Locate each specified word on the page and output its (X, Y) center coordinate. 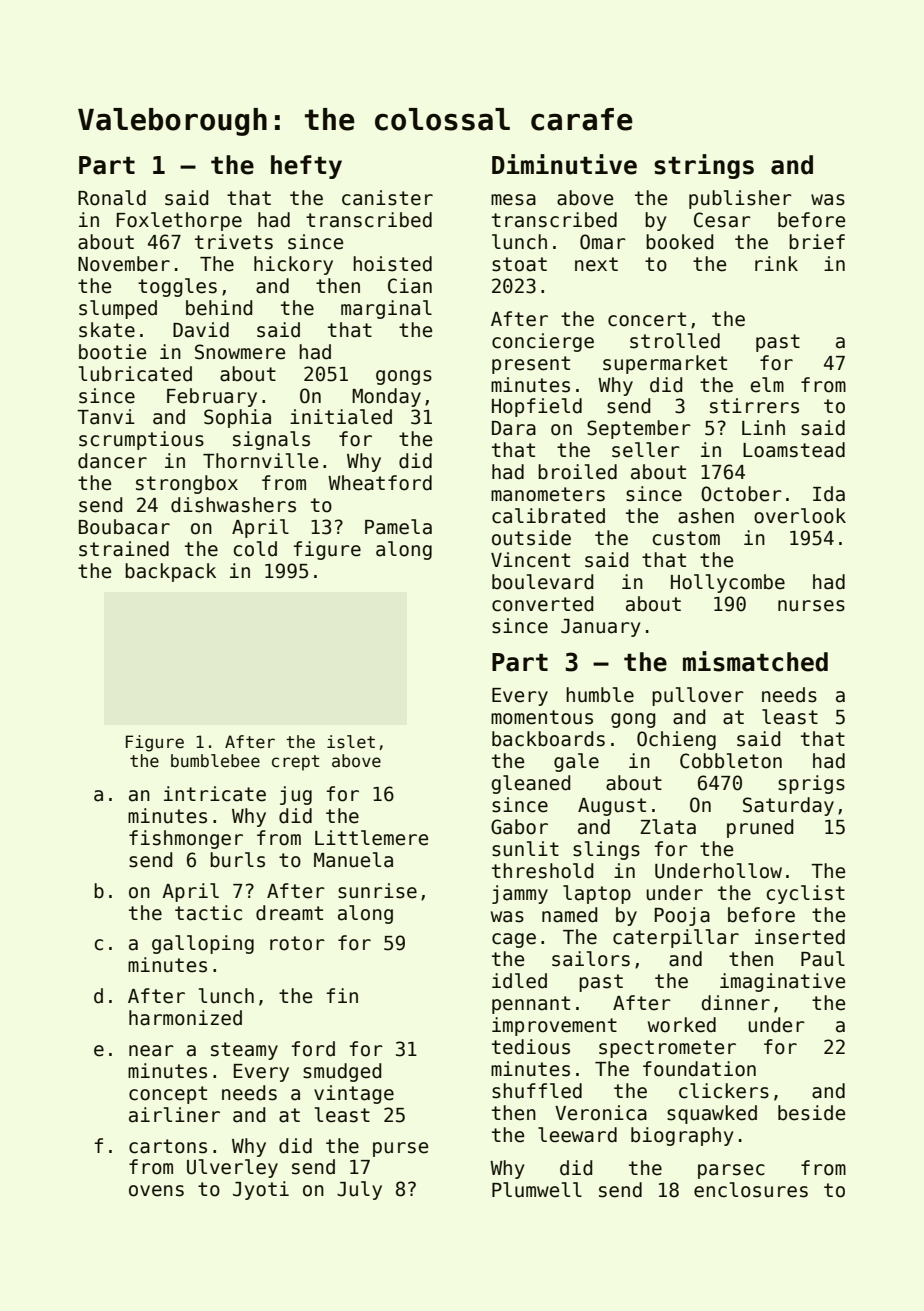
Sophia (237, 418)
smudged (342, 1072)
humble (600, 695)
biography (682, 1136)
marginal (386, 309)
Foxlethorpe (179, 221)
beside (811, 1113)
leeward (577, 1135)
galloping (203, 944)
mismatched (755, 661)
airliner (174, 1115)
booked (679, 242)
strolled (675, 341)
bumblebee (215, 761)
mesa (513, 200)
